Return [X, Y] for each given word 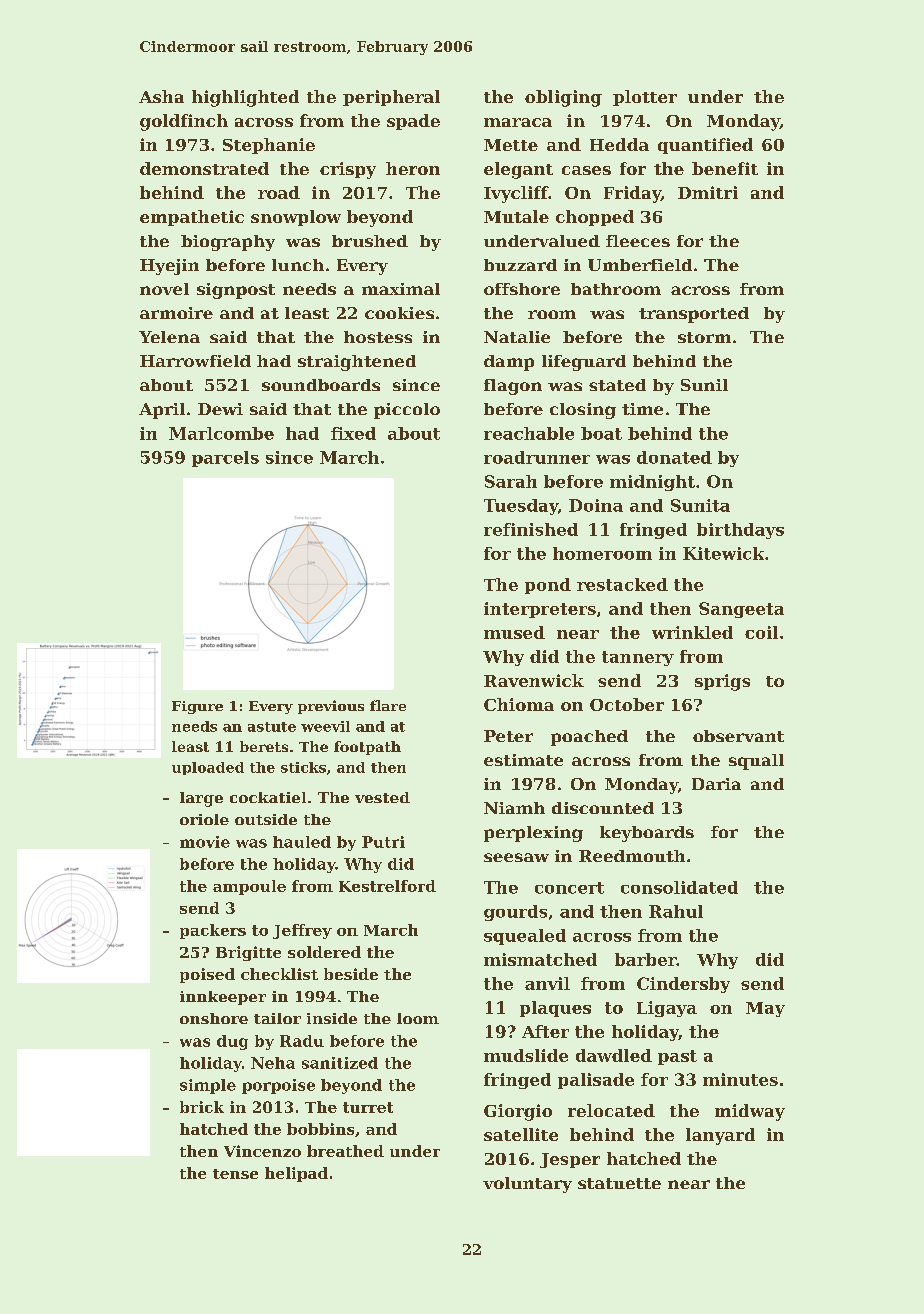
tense [235, 1174]
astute [272, 727]
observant [738, 736]
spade [413, 122]
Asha [161, 96]
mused [514, 632]
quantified [705, 146]
